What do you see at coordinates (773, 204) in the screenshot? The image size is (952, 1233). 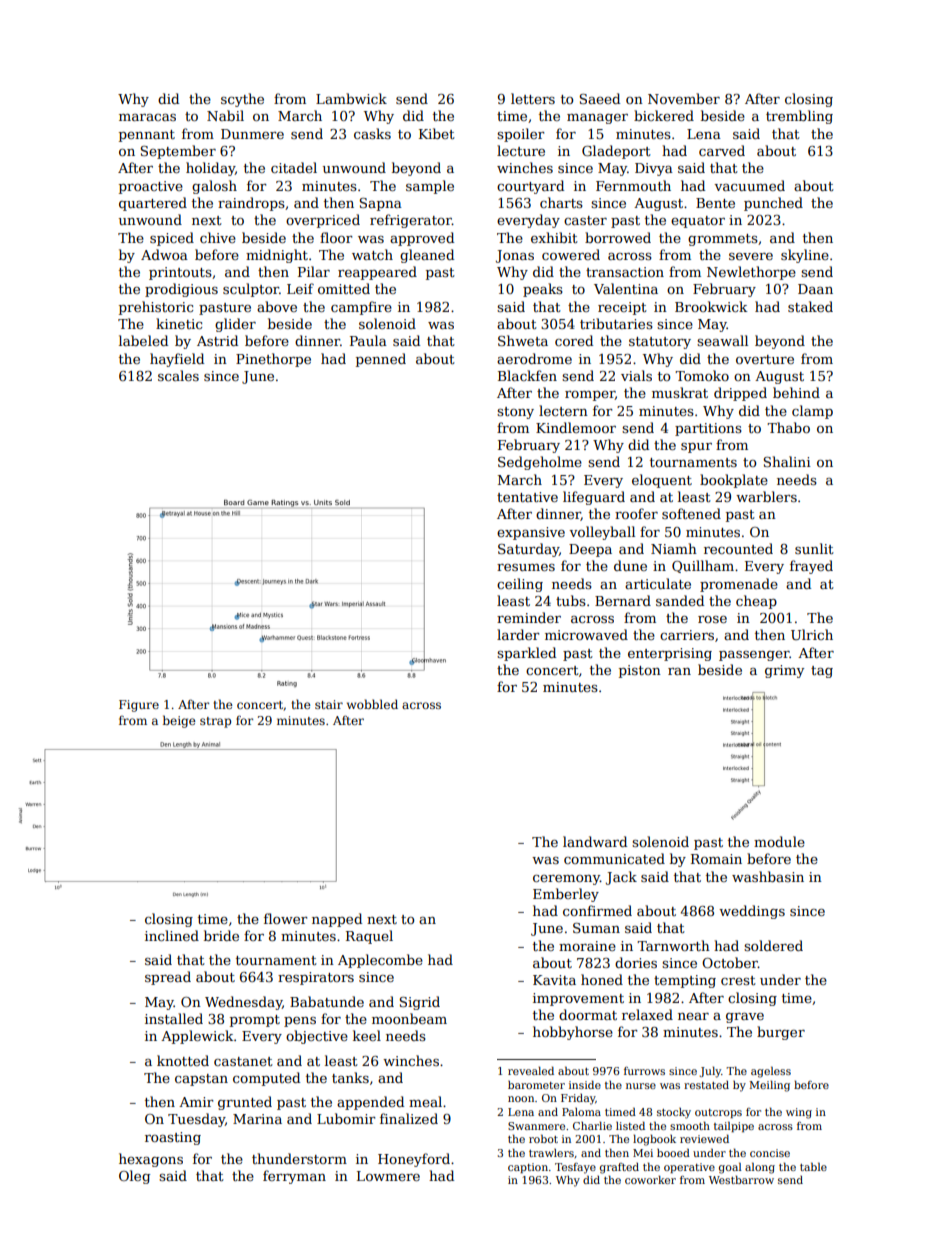 I see `punched` at bounding box center [773, 204].
